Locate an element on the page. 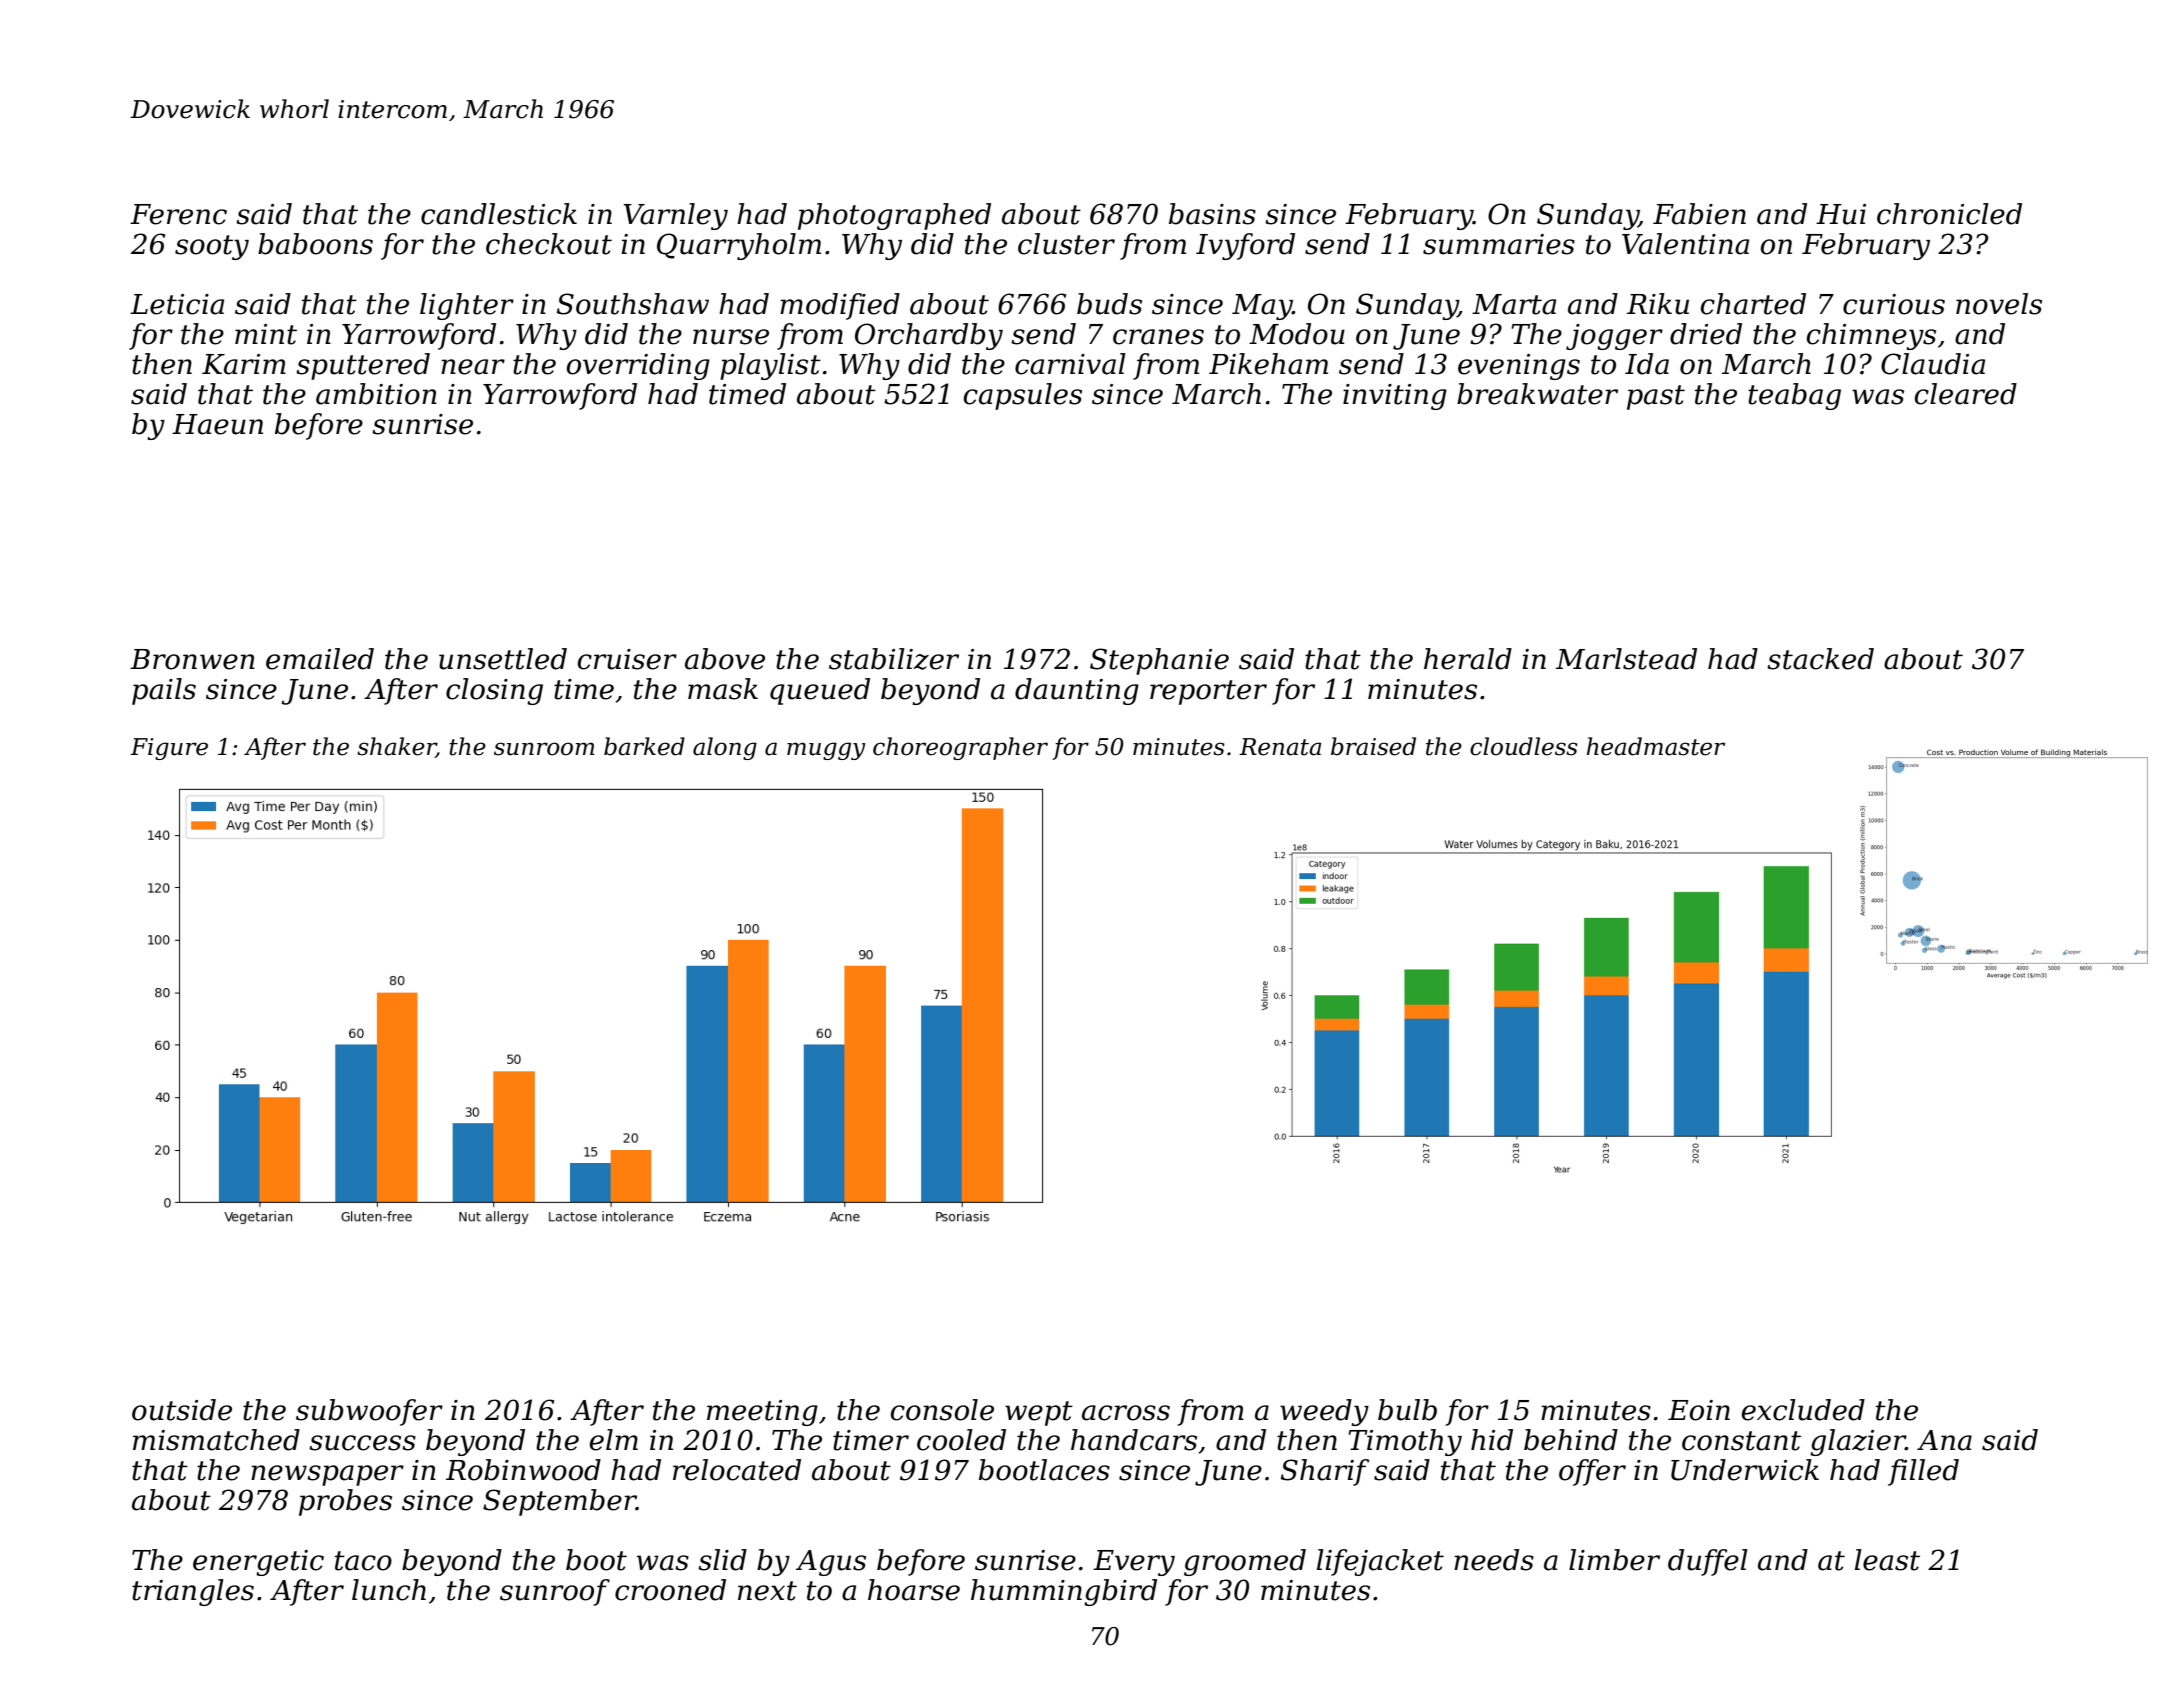  modified is located at coordinates (840, 306).
